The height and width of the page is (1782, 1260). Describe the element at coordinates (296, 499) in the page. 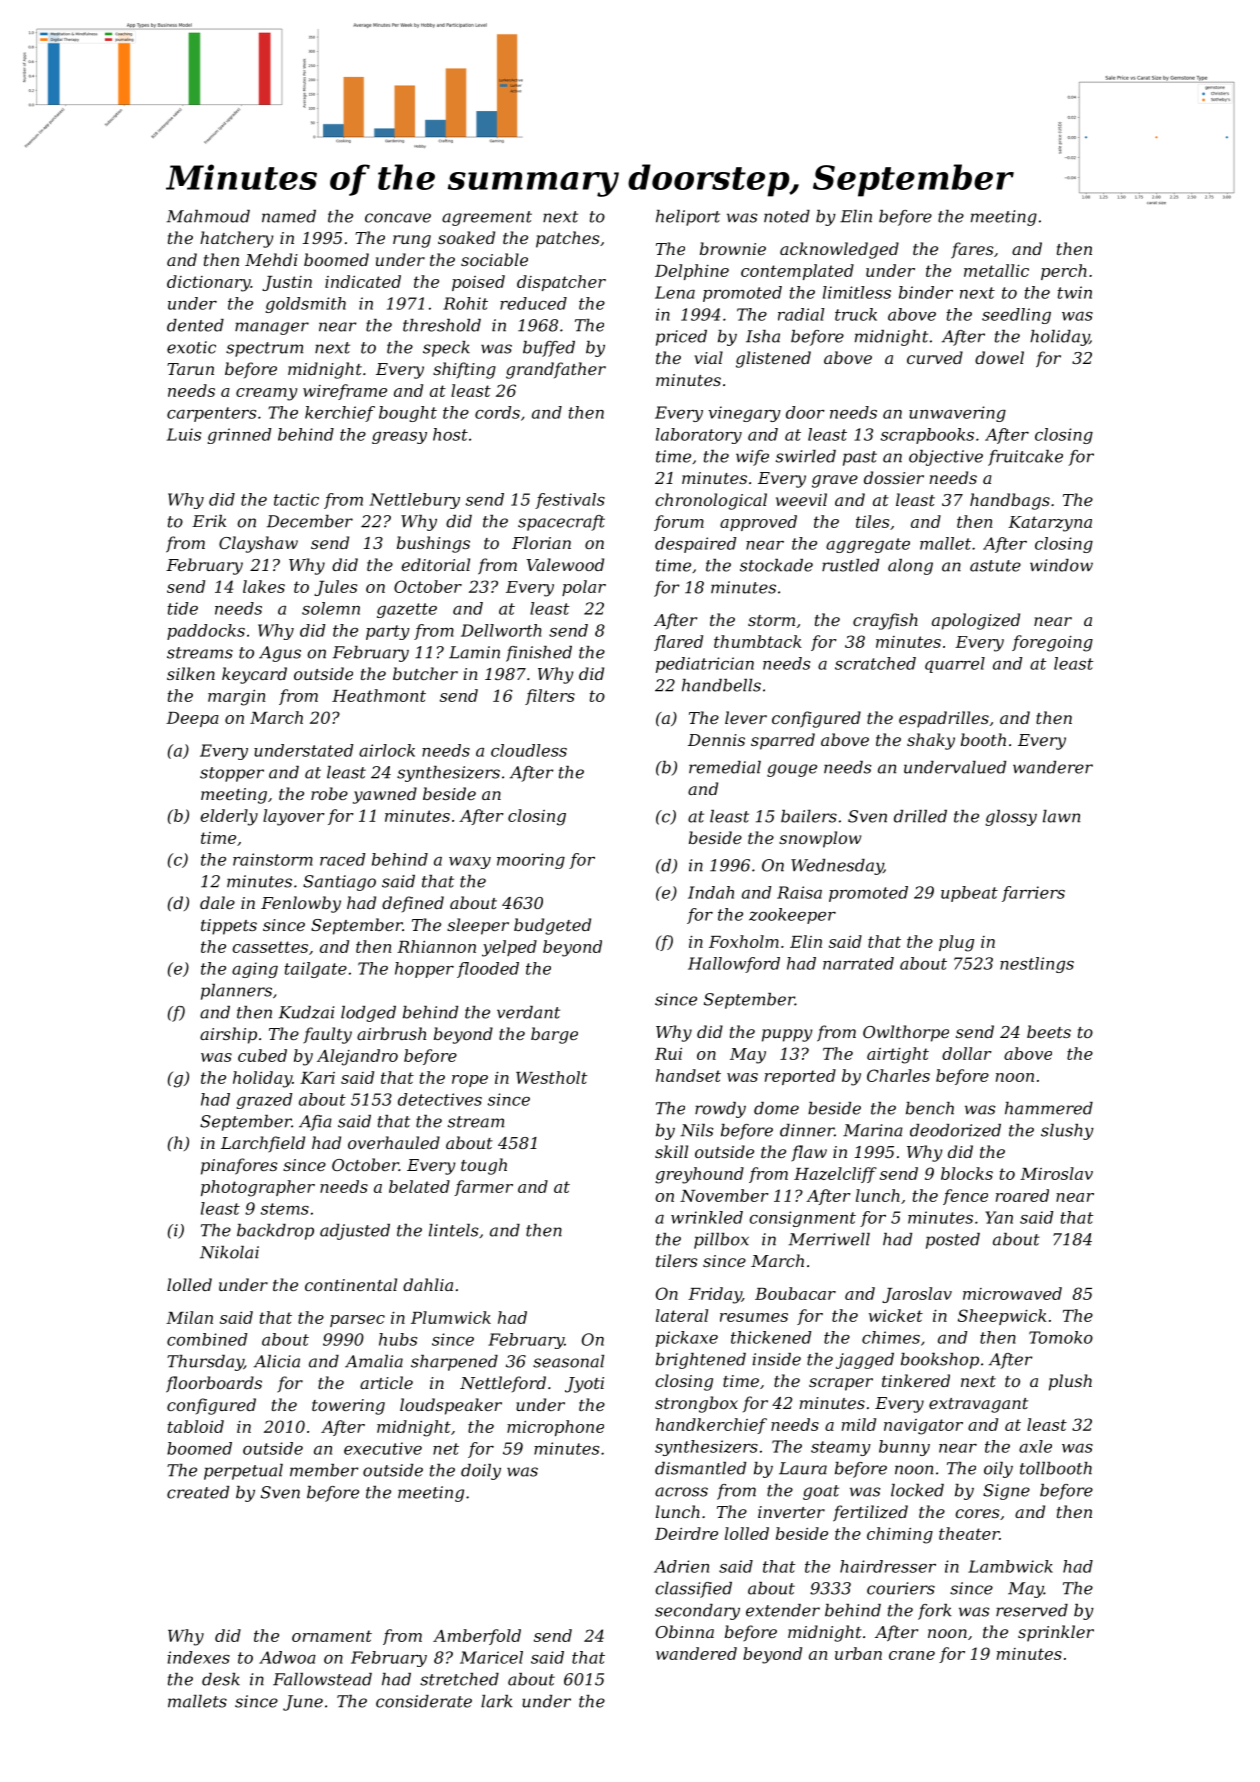

I see `tactic` at that location.
